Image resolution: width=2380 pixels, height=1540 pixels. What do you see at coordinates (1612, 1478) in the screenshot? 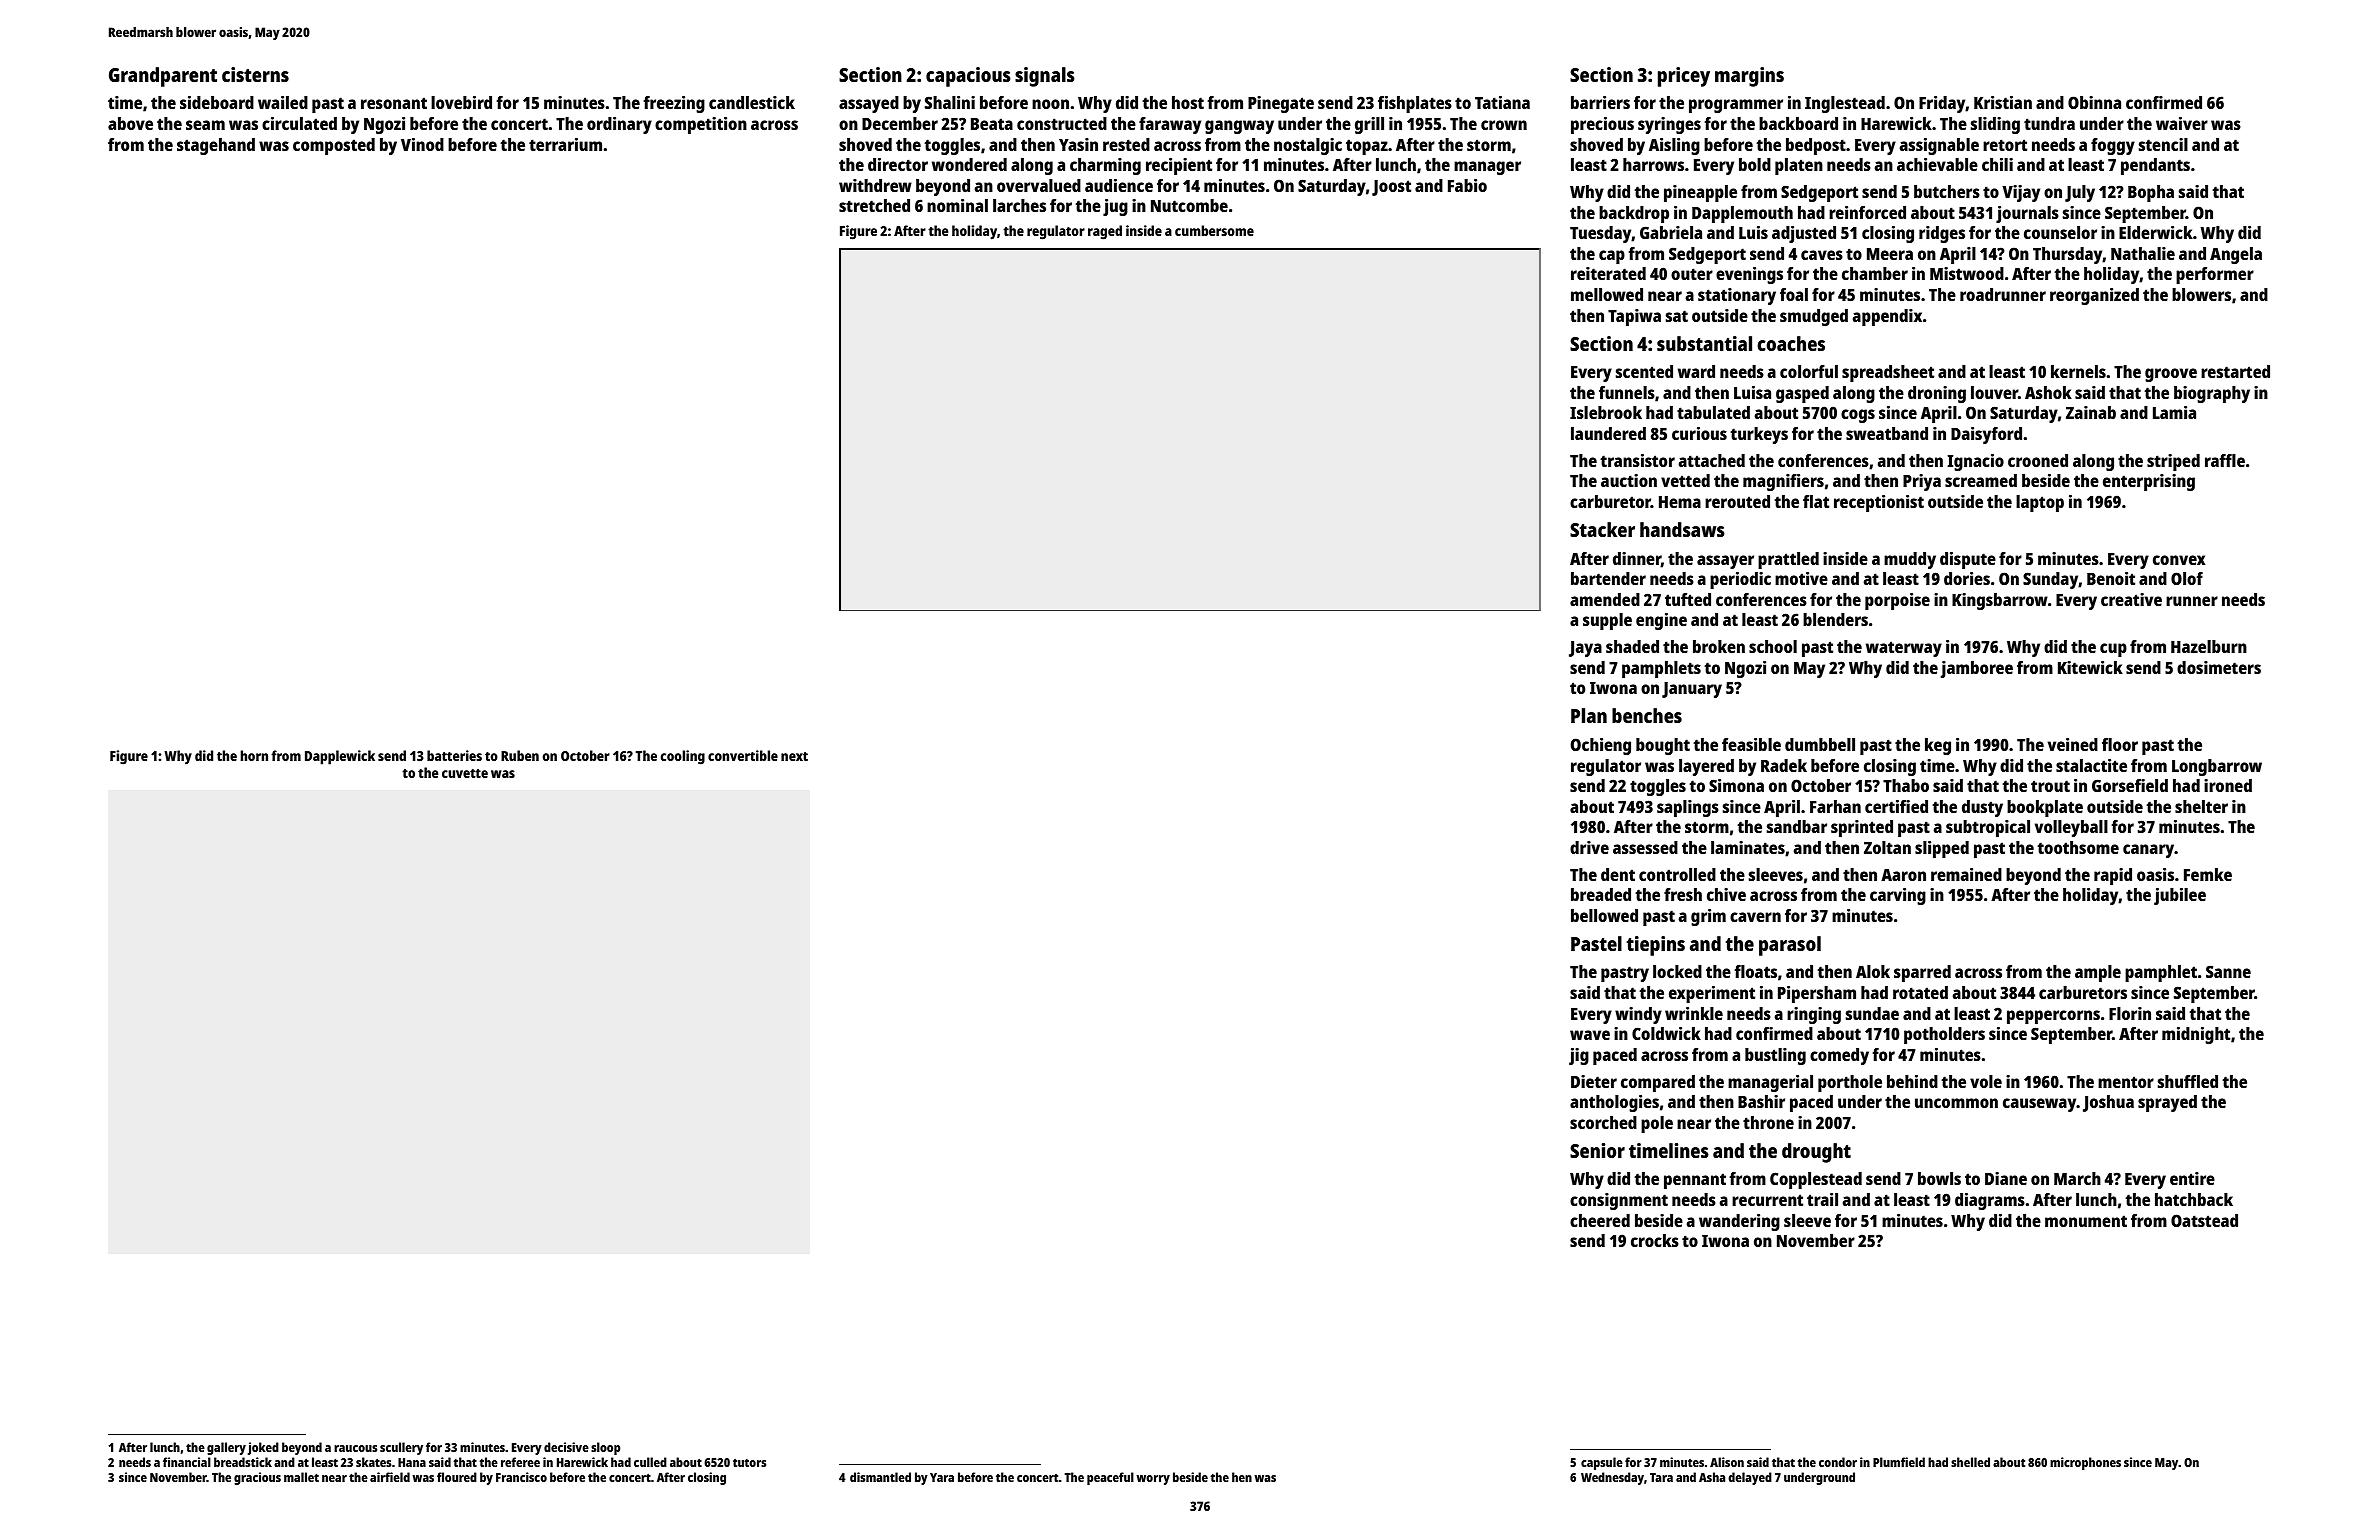
I see `Wednesday` at bounding box center [1612, 1478].
